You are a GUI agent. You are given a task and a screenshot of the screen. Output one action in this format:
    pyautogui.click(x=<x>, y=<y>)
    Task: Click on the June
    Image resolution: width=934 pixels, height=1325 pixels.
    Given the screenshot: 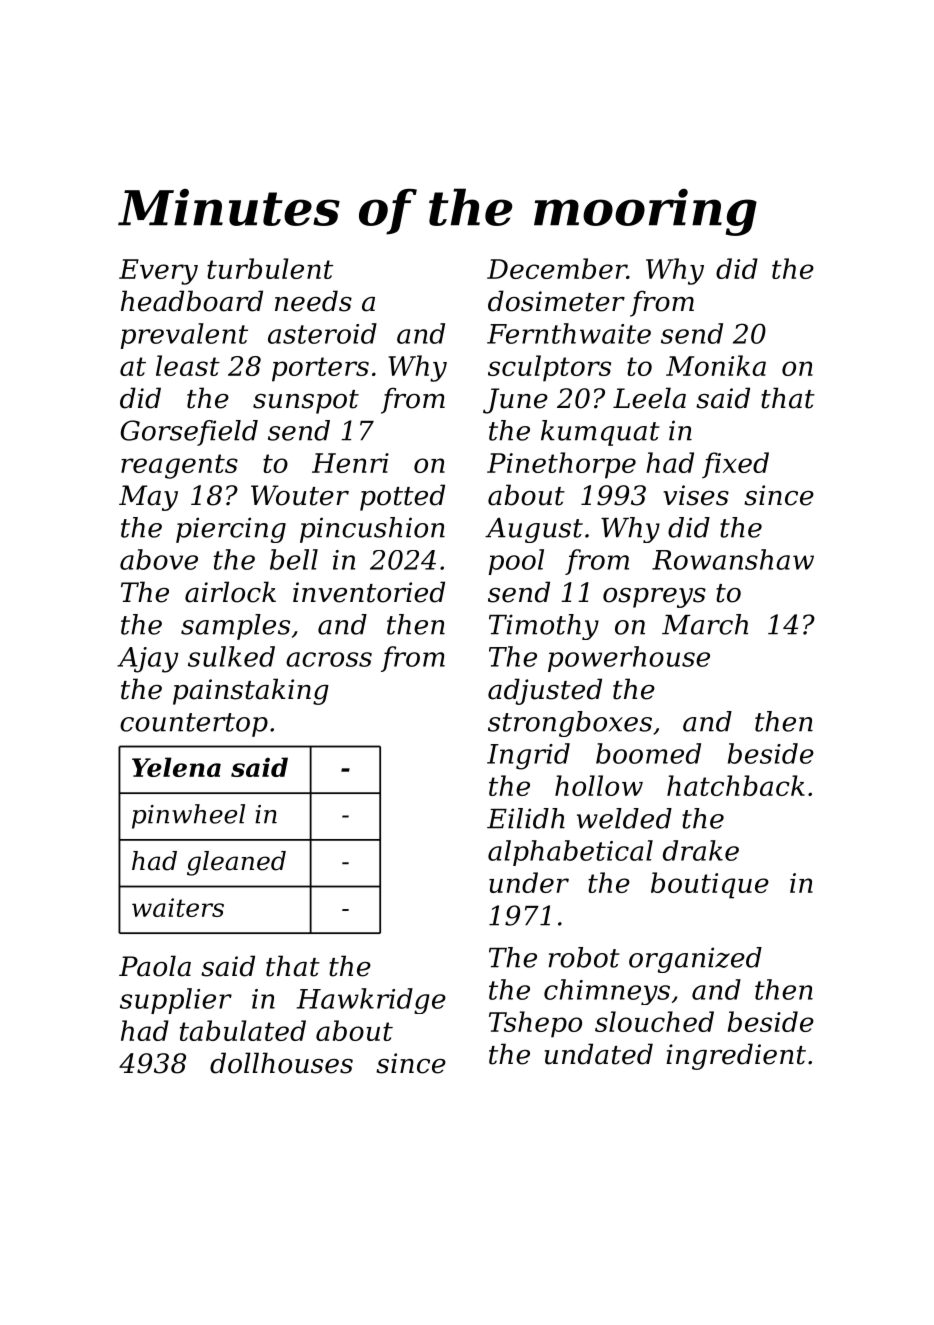 What is the action you would take?
    pyautogui.click(x=515, y=401)
